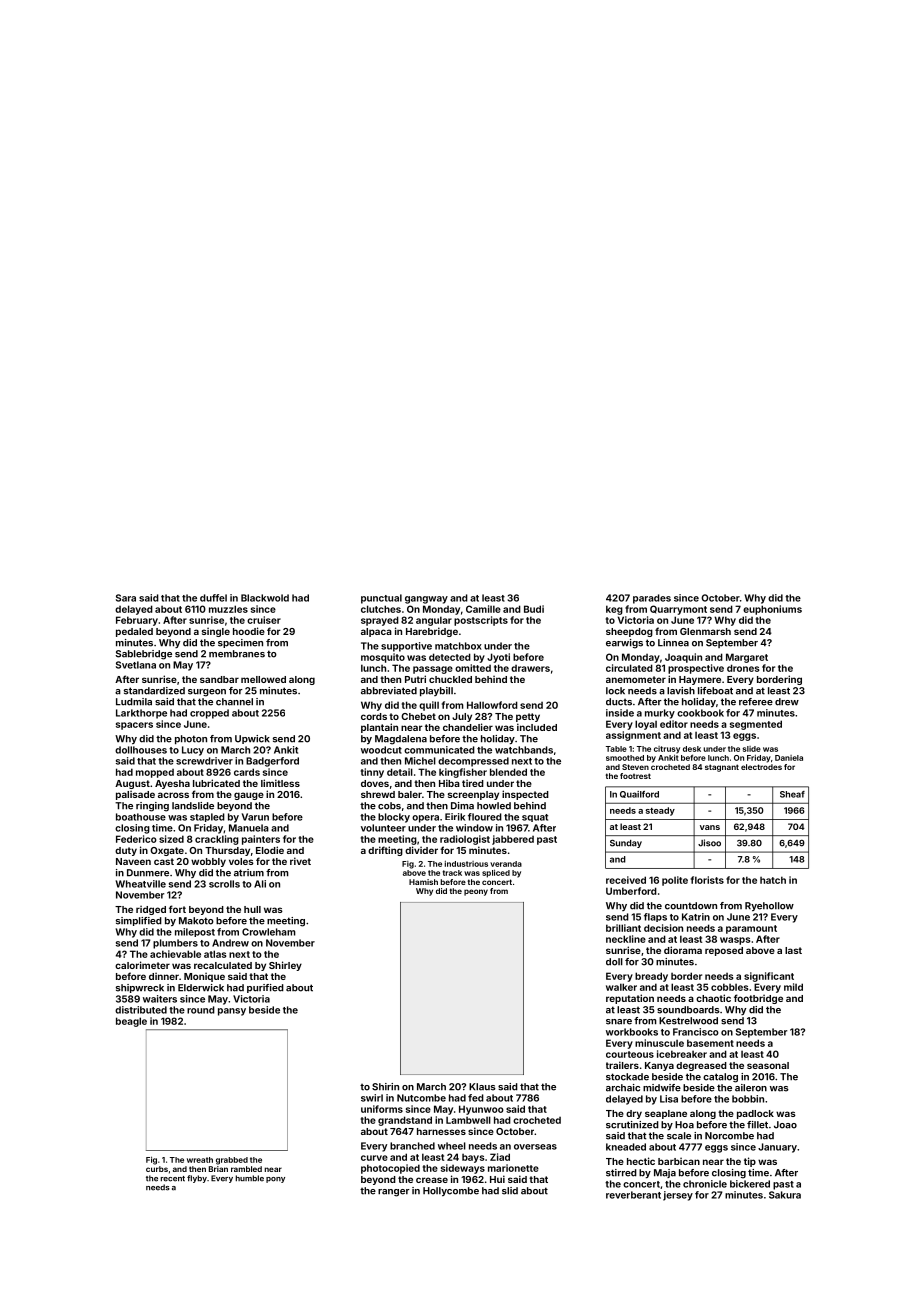  What do you see at coordinates (372, 1098) in the screenshot?
I see `swirl` at bounding box center [372, 1098].
